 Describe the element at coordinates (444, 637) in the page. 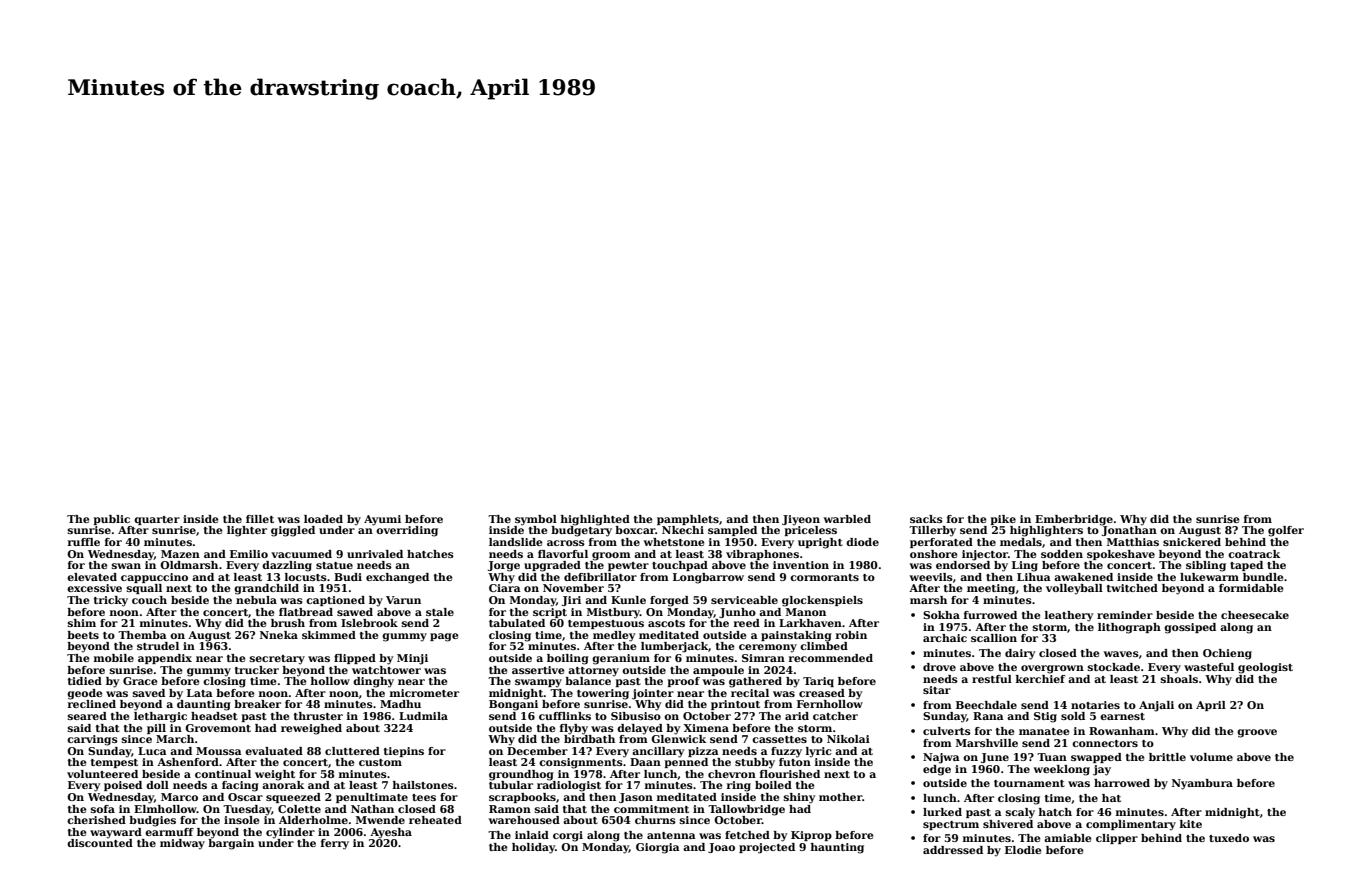

I see `page` at that location.
